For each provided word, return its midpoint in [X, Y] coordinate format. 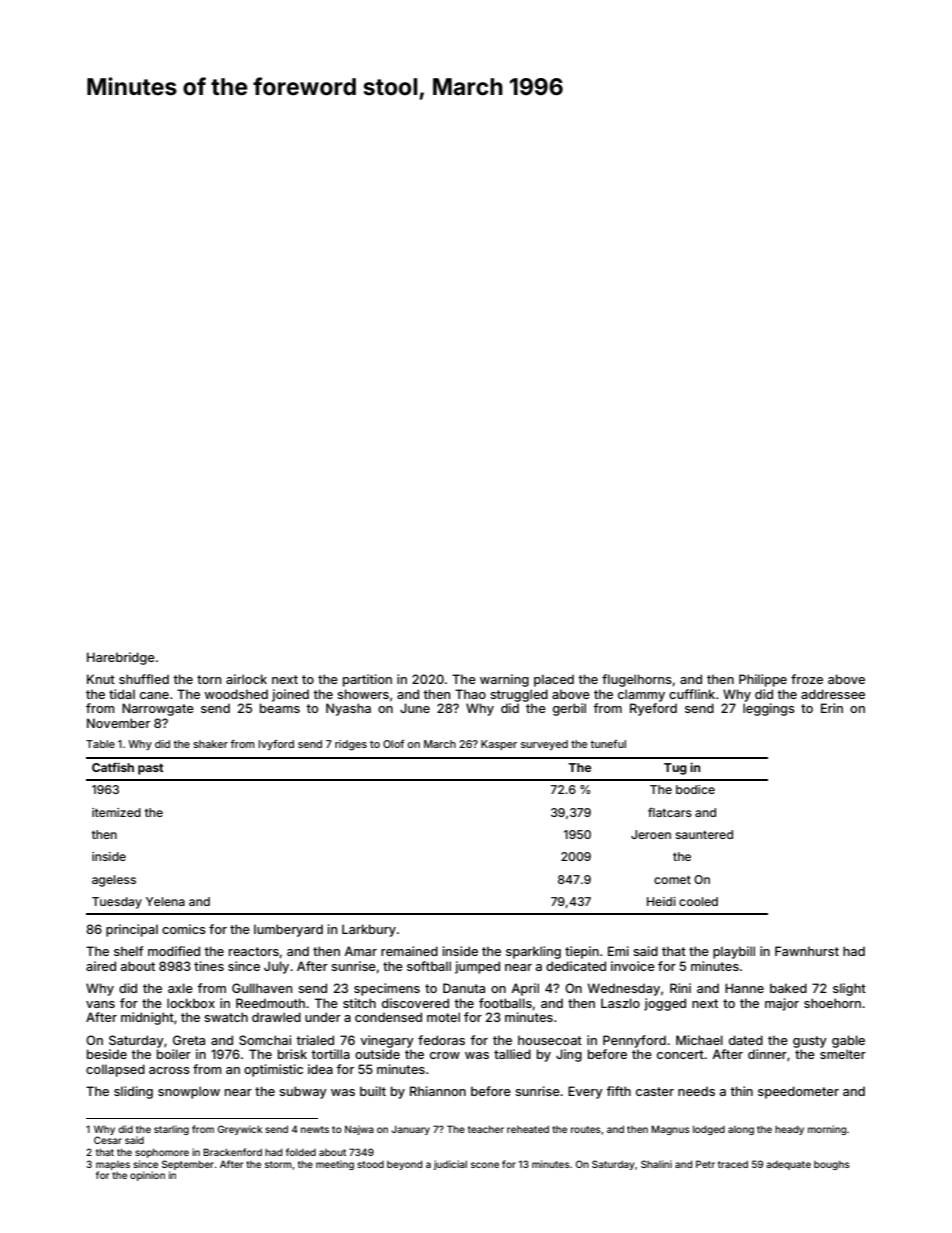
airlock [246, 679]
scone [485, 1165]
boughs [832, 1165]
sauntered [704, 834]
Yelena [165, 901]
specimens [387, 989]
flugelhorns [637, 680]
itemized [116, 812]
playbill [734, 952]
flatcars [670, 812]
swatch [226, 1017]
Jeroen [651, 834]
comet [672, 880]
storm [278, 1164]
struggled [519, 695]
